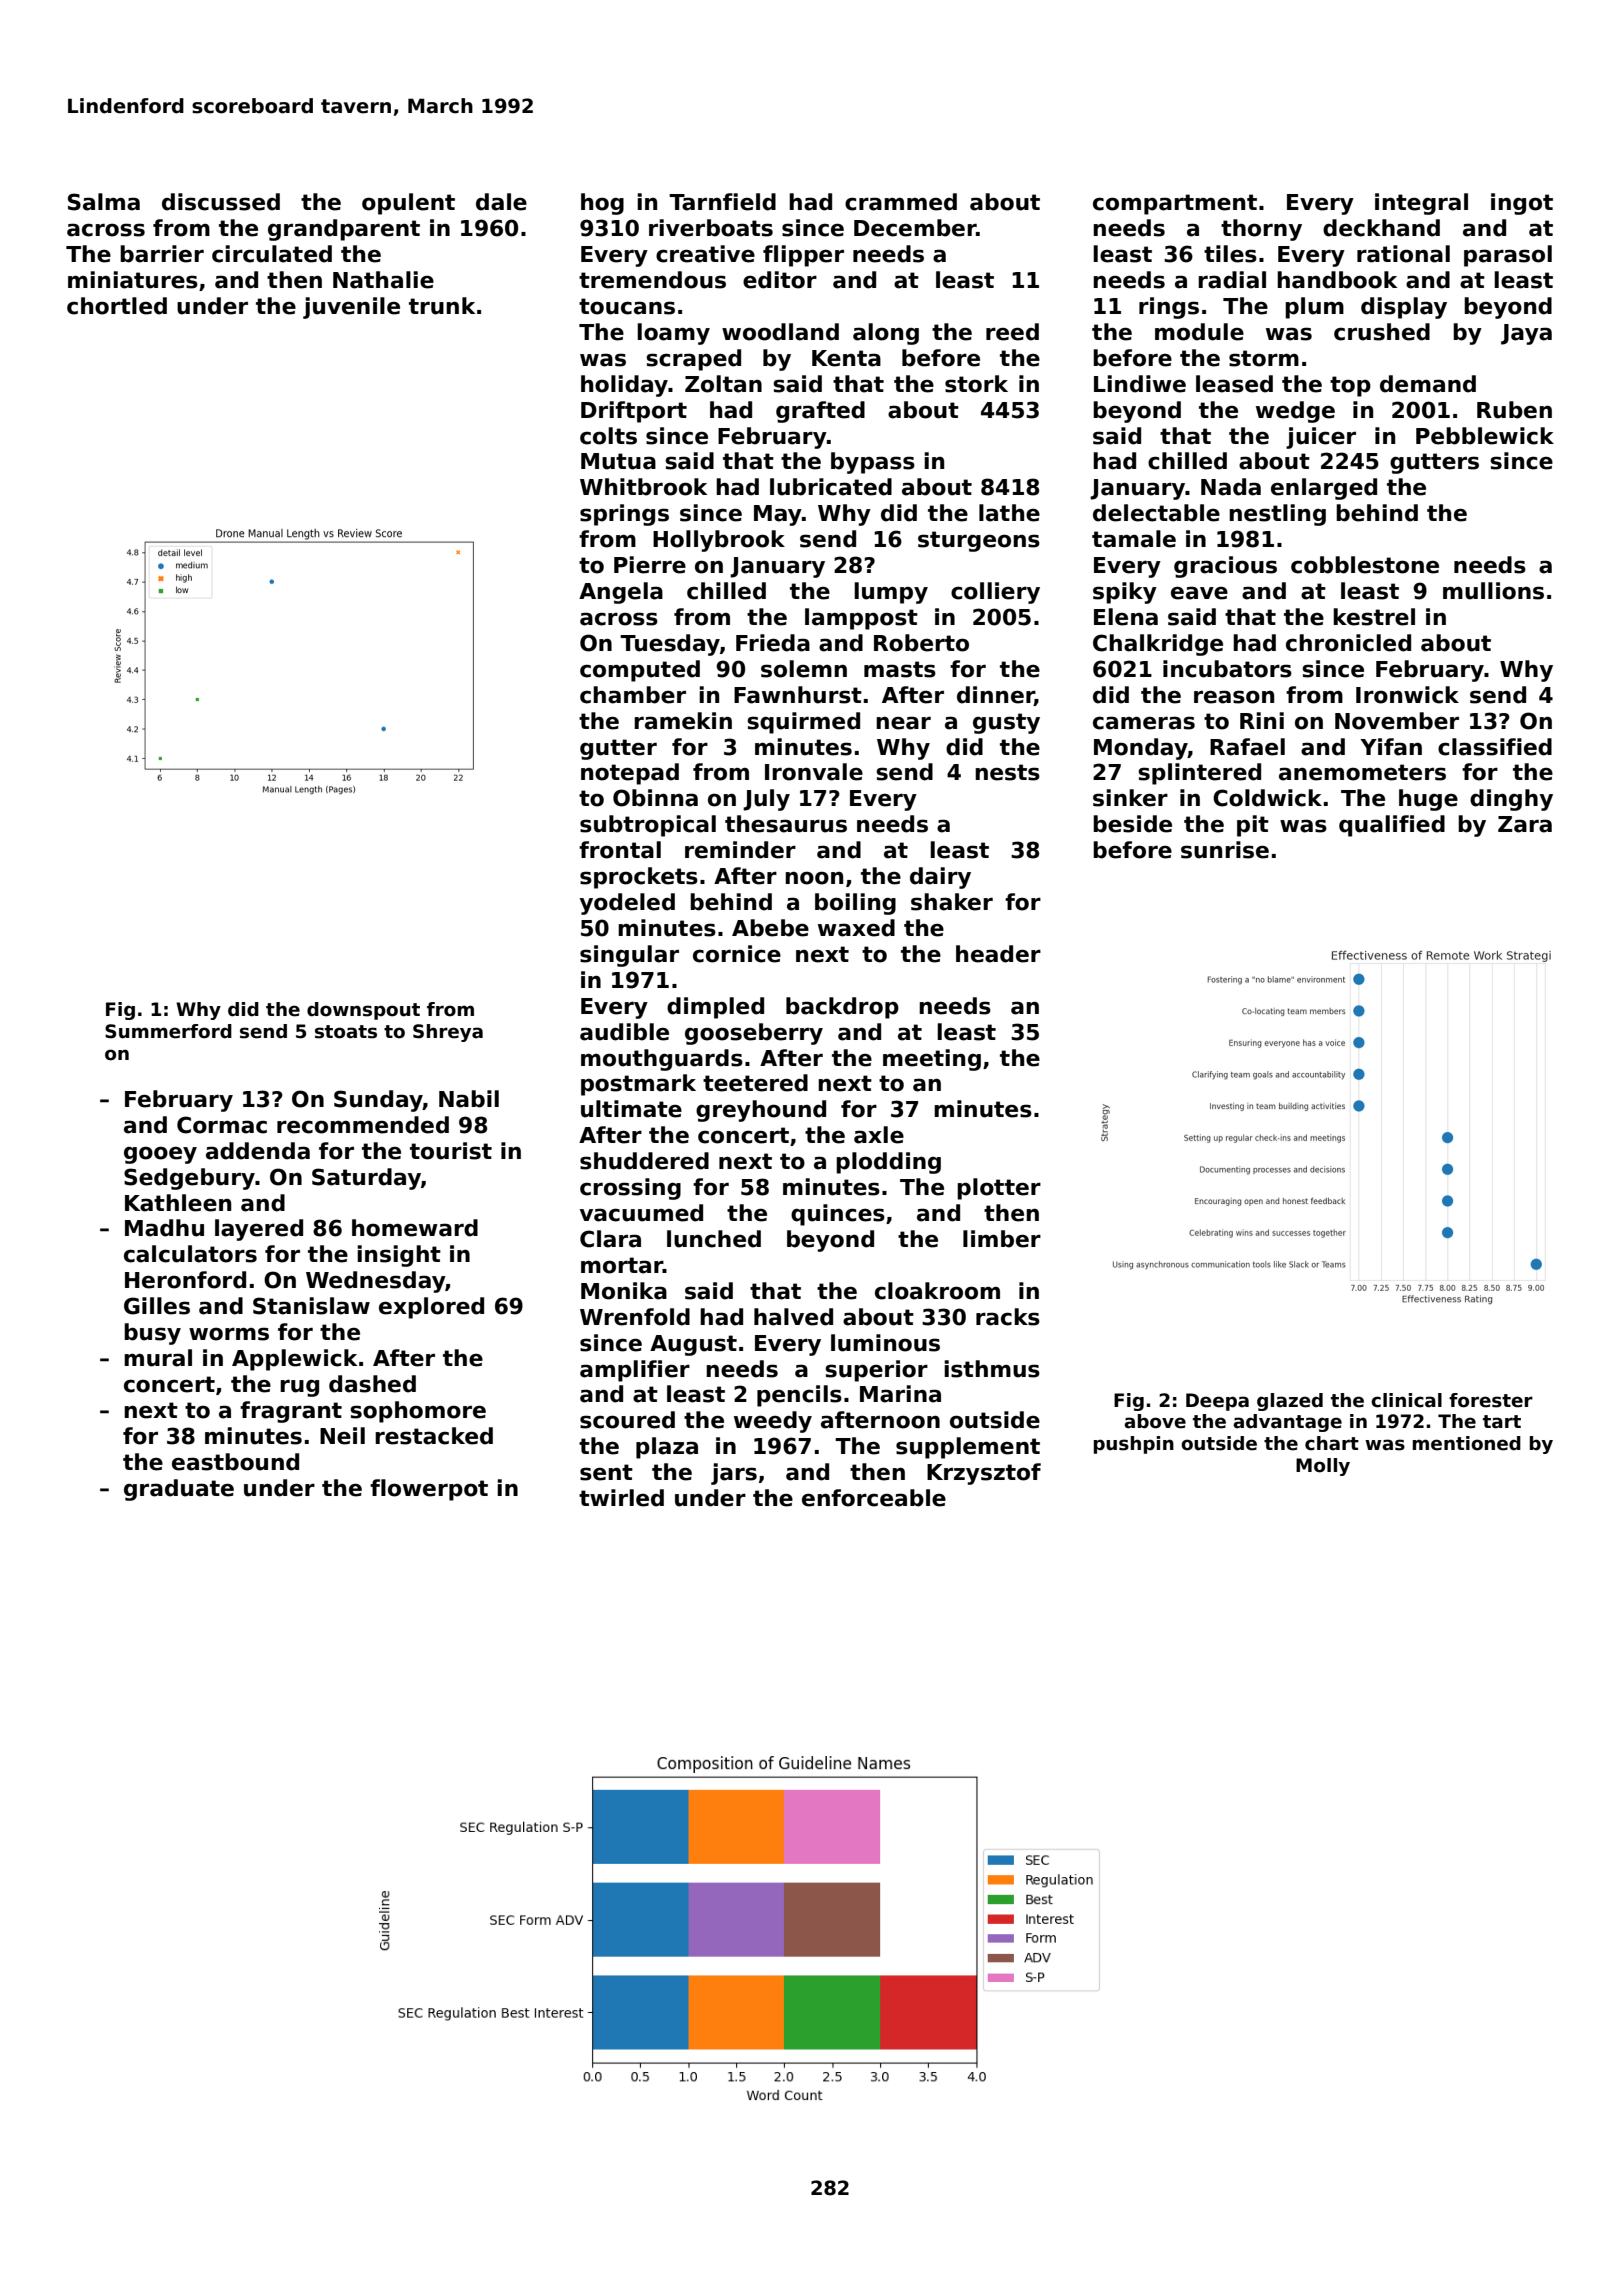  I want to click on limber, so click(1002, 1239).
